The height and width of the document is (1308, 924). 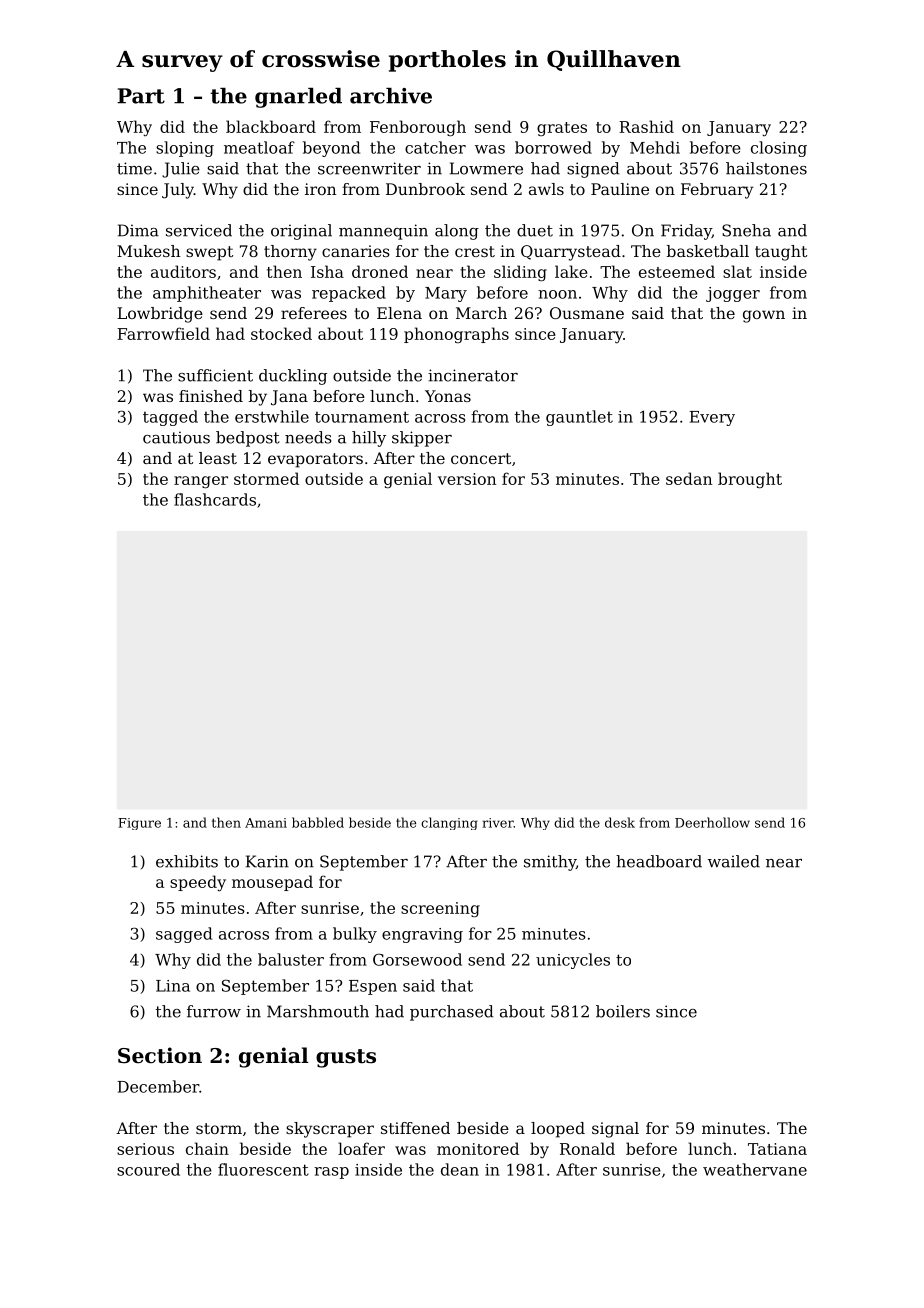 What do you see at coordinates (158, 1086) in the document?
I see `December` at bounding box center [158, 1086].
